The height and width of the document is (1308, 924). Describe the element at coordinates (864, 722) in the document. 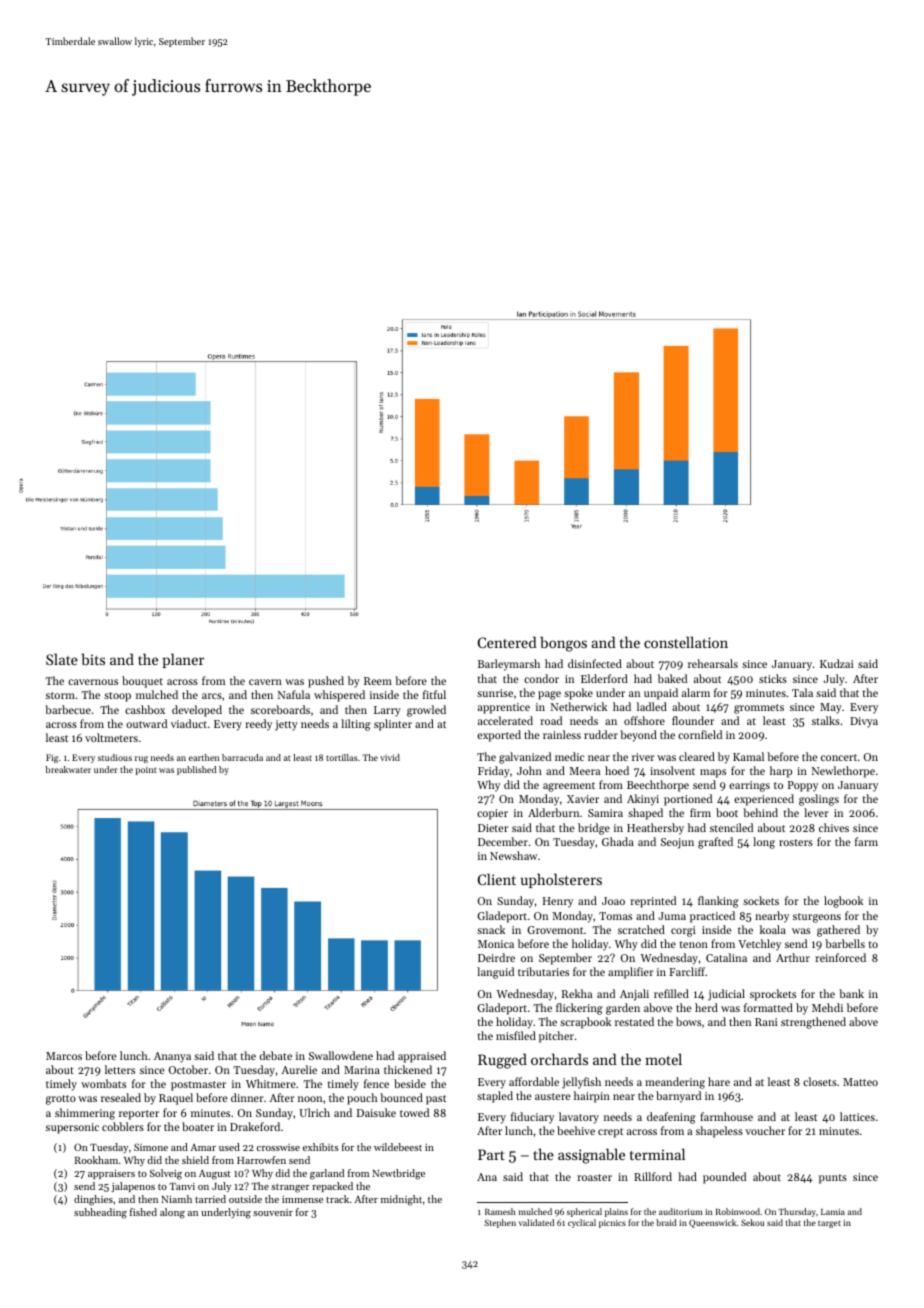

I see `Divya` at that location.
